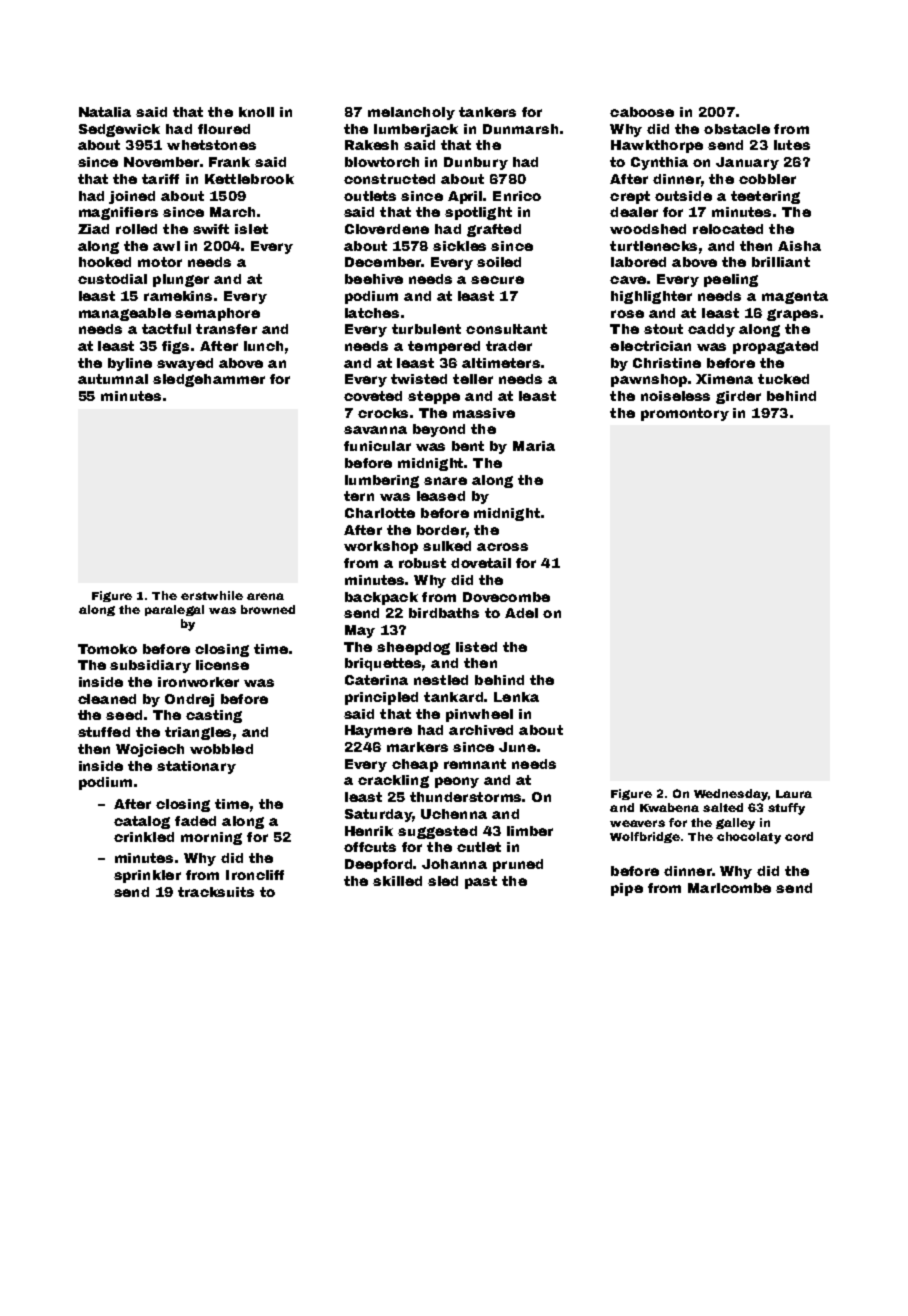 The image size is (908, 1316). What do you see at coordinates (792, 145) in the image?
I see `lutes` at bounding box center [792, 145].
